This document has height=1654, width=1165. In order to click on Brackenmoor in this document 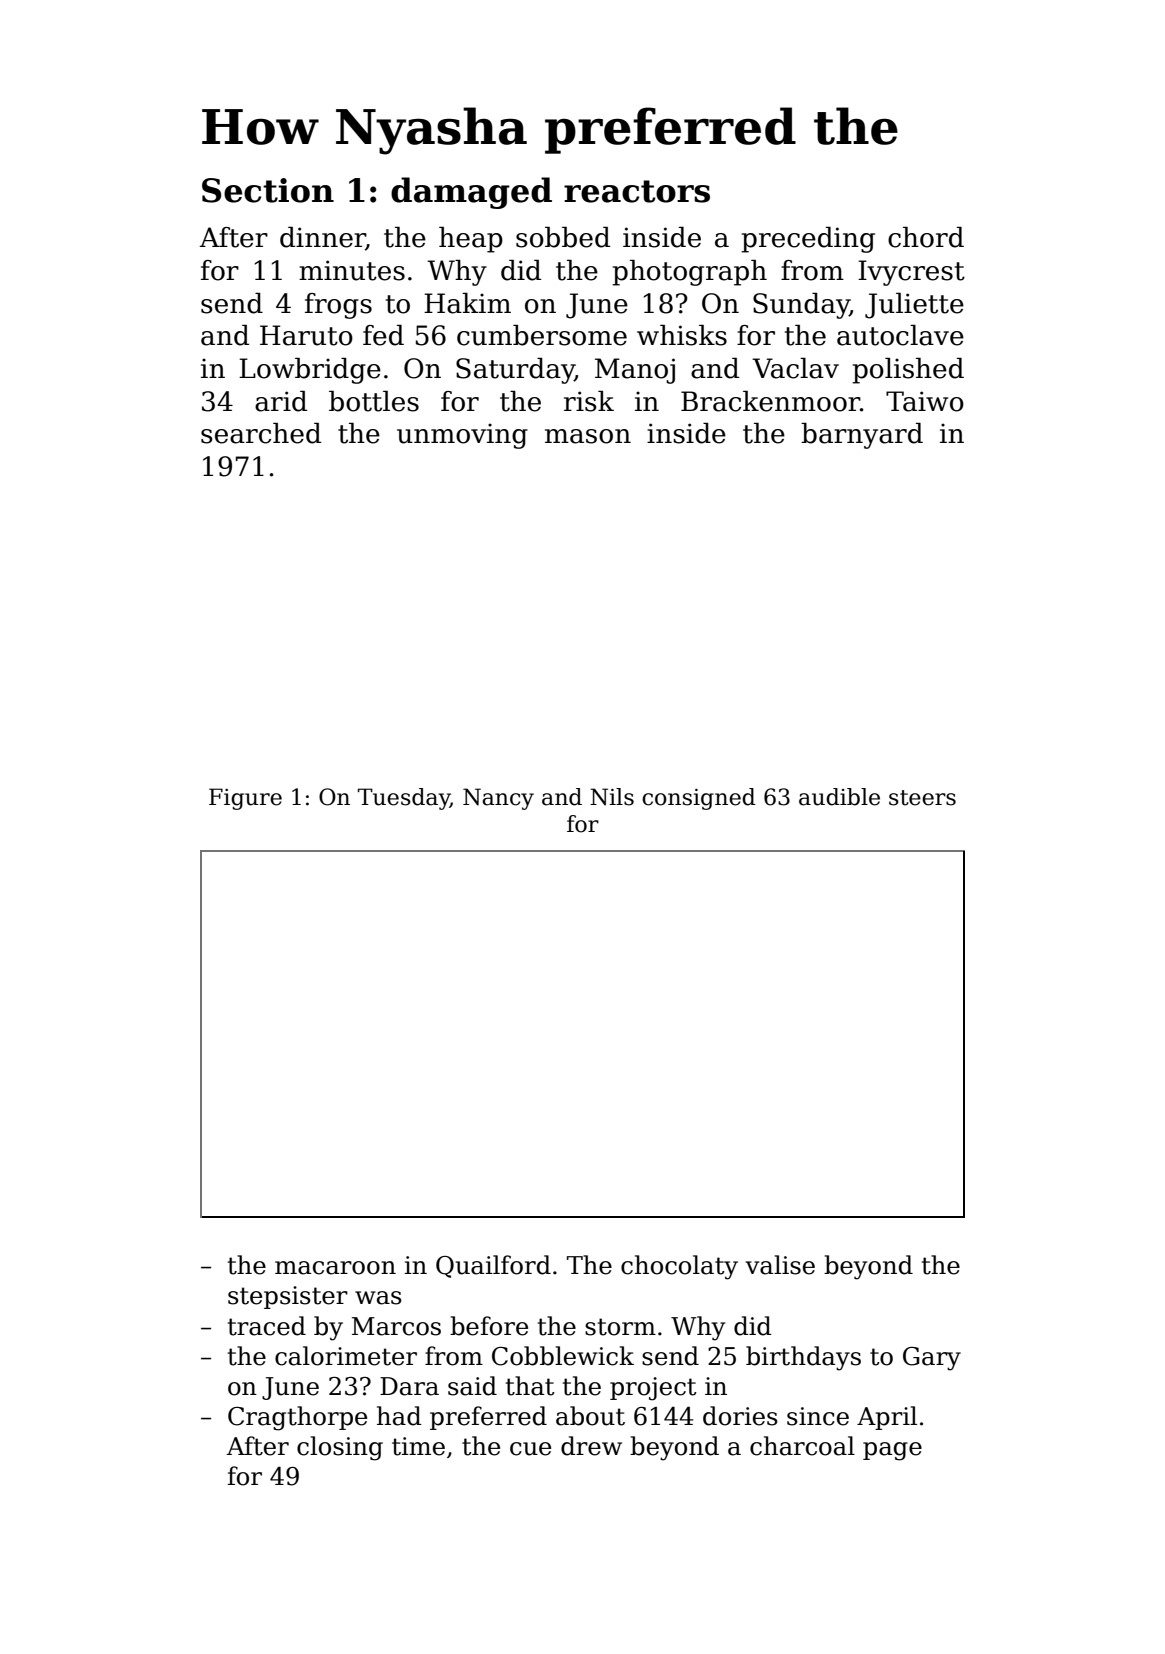, I will do `click(770, 401)`.
